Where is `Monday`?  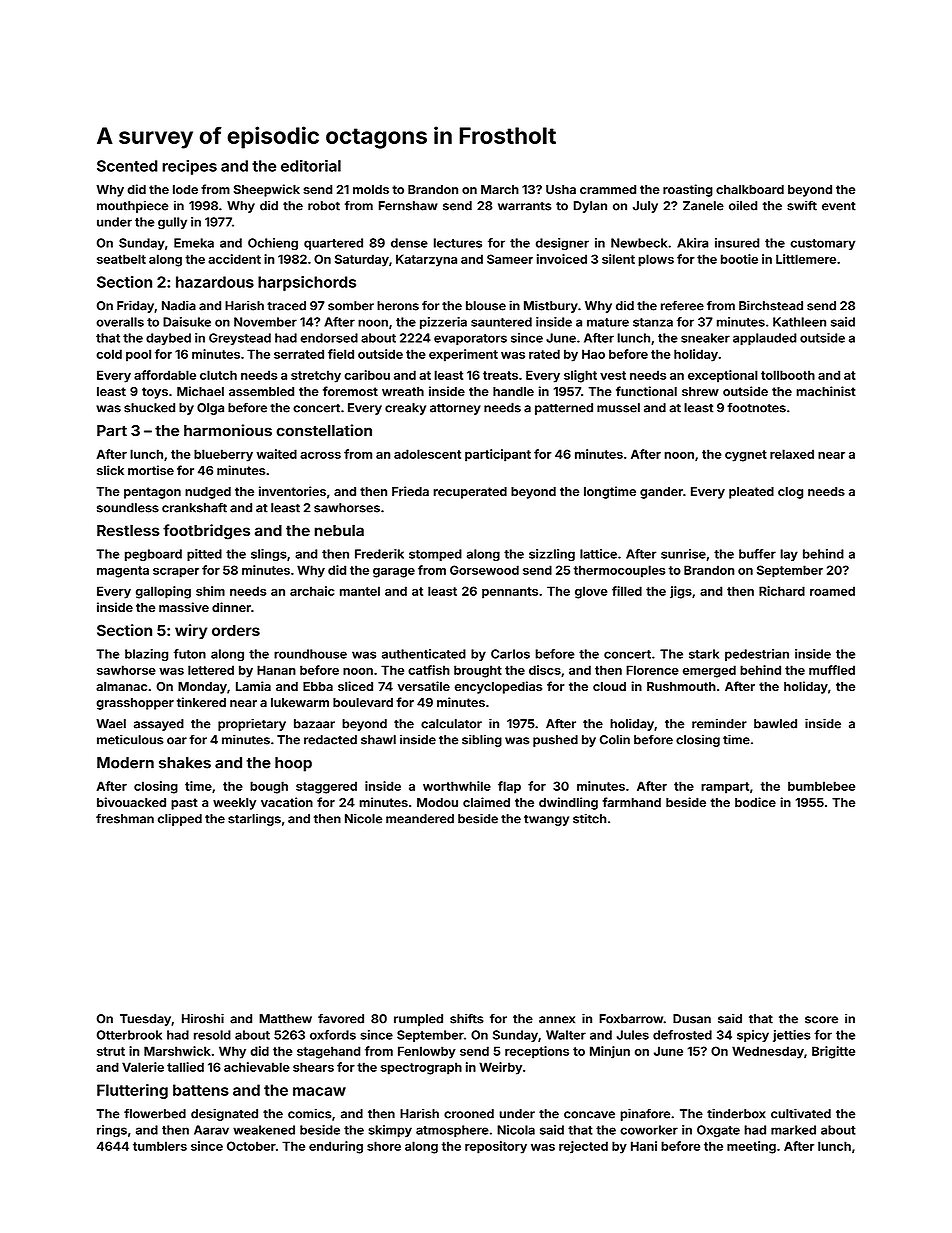
Monday is located at coordinates (202, 688).
